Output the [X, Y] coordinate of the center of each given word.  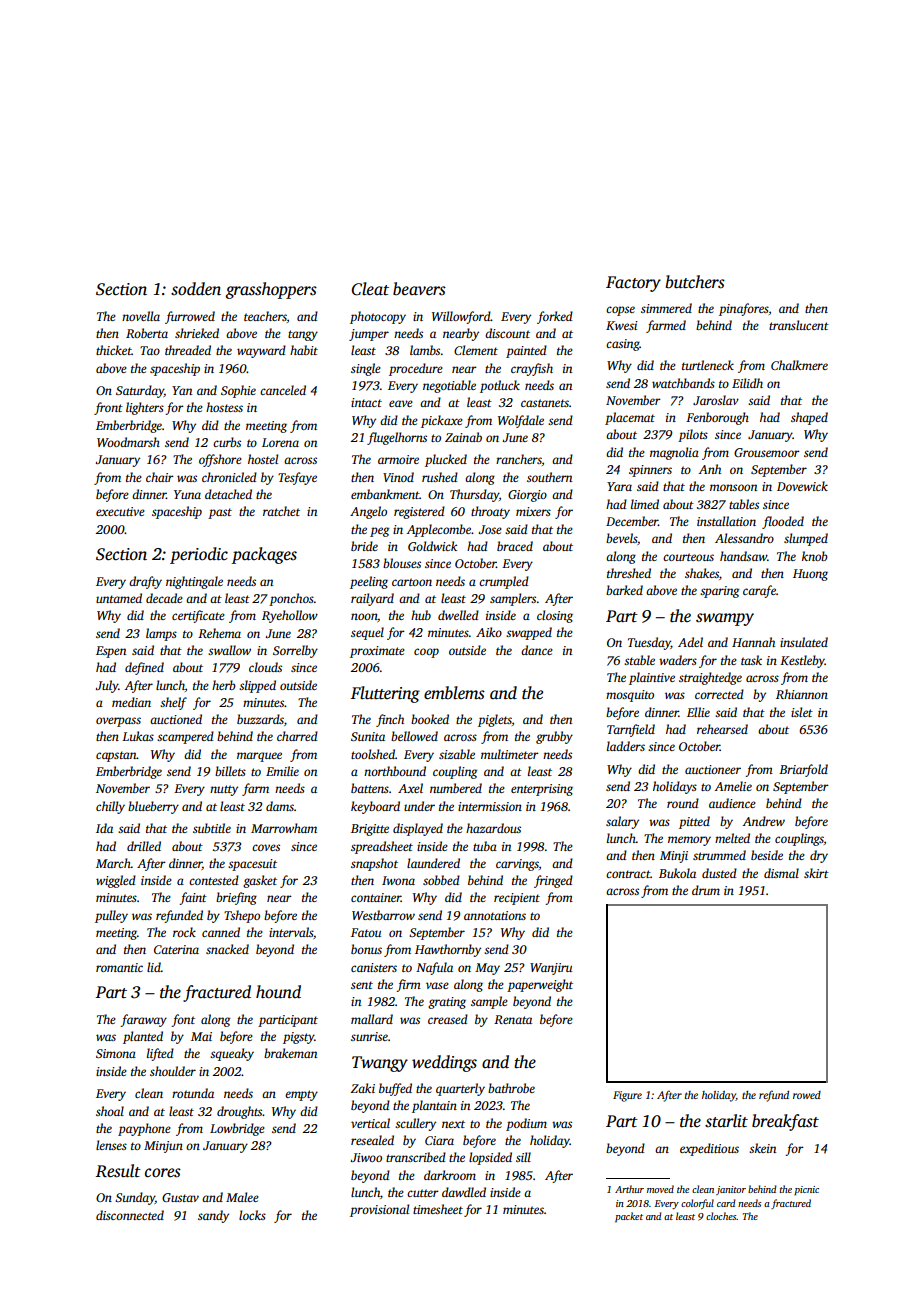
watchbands [683, 383]
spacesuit [252, 865]
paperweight [540, 985]
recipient [517, 899]
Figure [627, 1096]
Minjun [163, 1147]
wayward [261, 351]
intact [366, 402]
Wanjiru [551, 969]
